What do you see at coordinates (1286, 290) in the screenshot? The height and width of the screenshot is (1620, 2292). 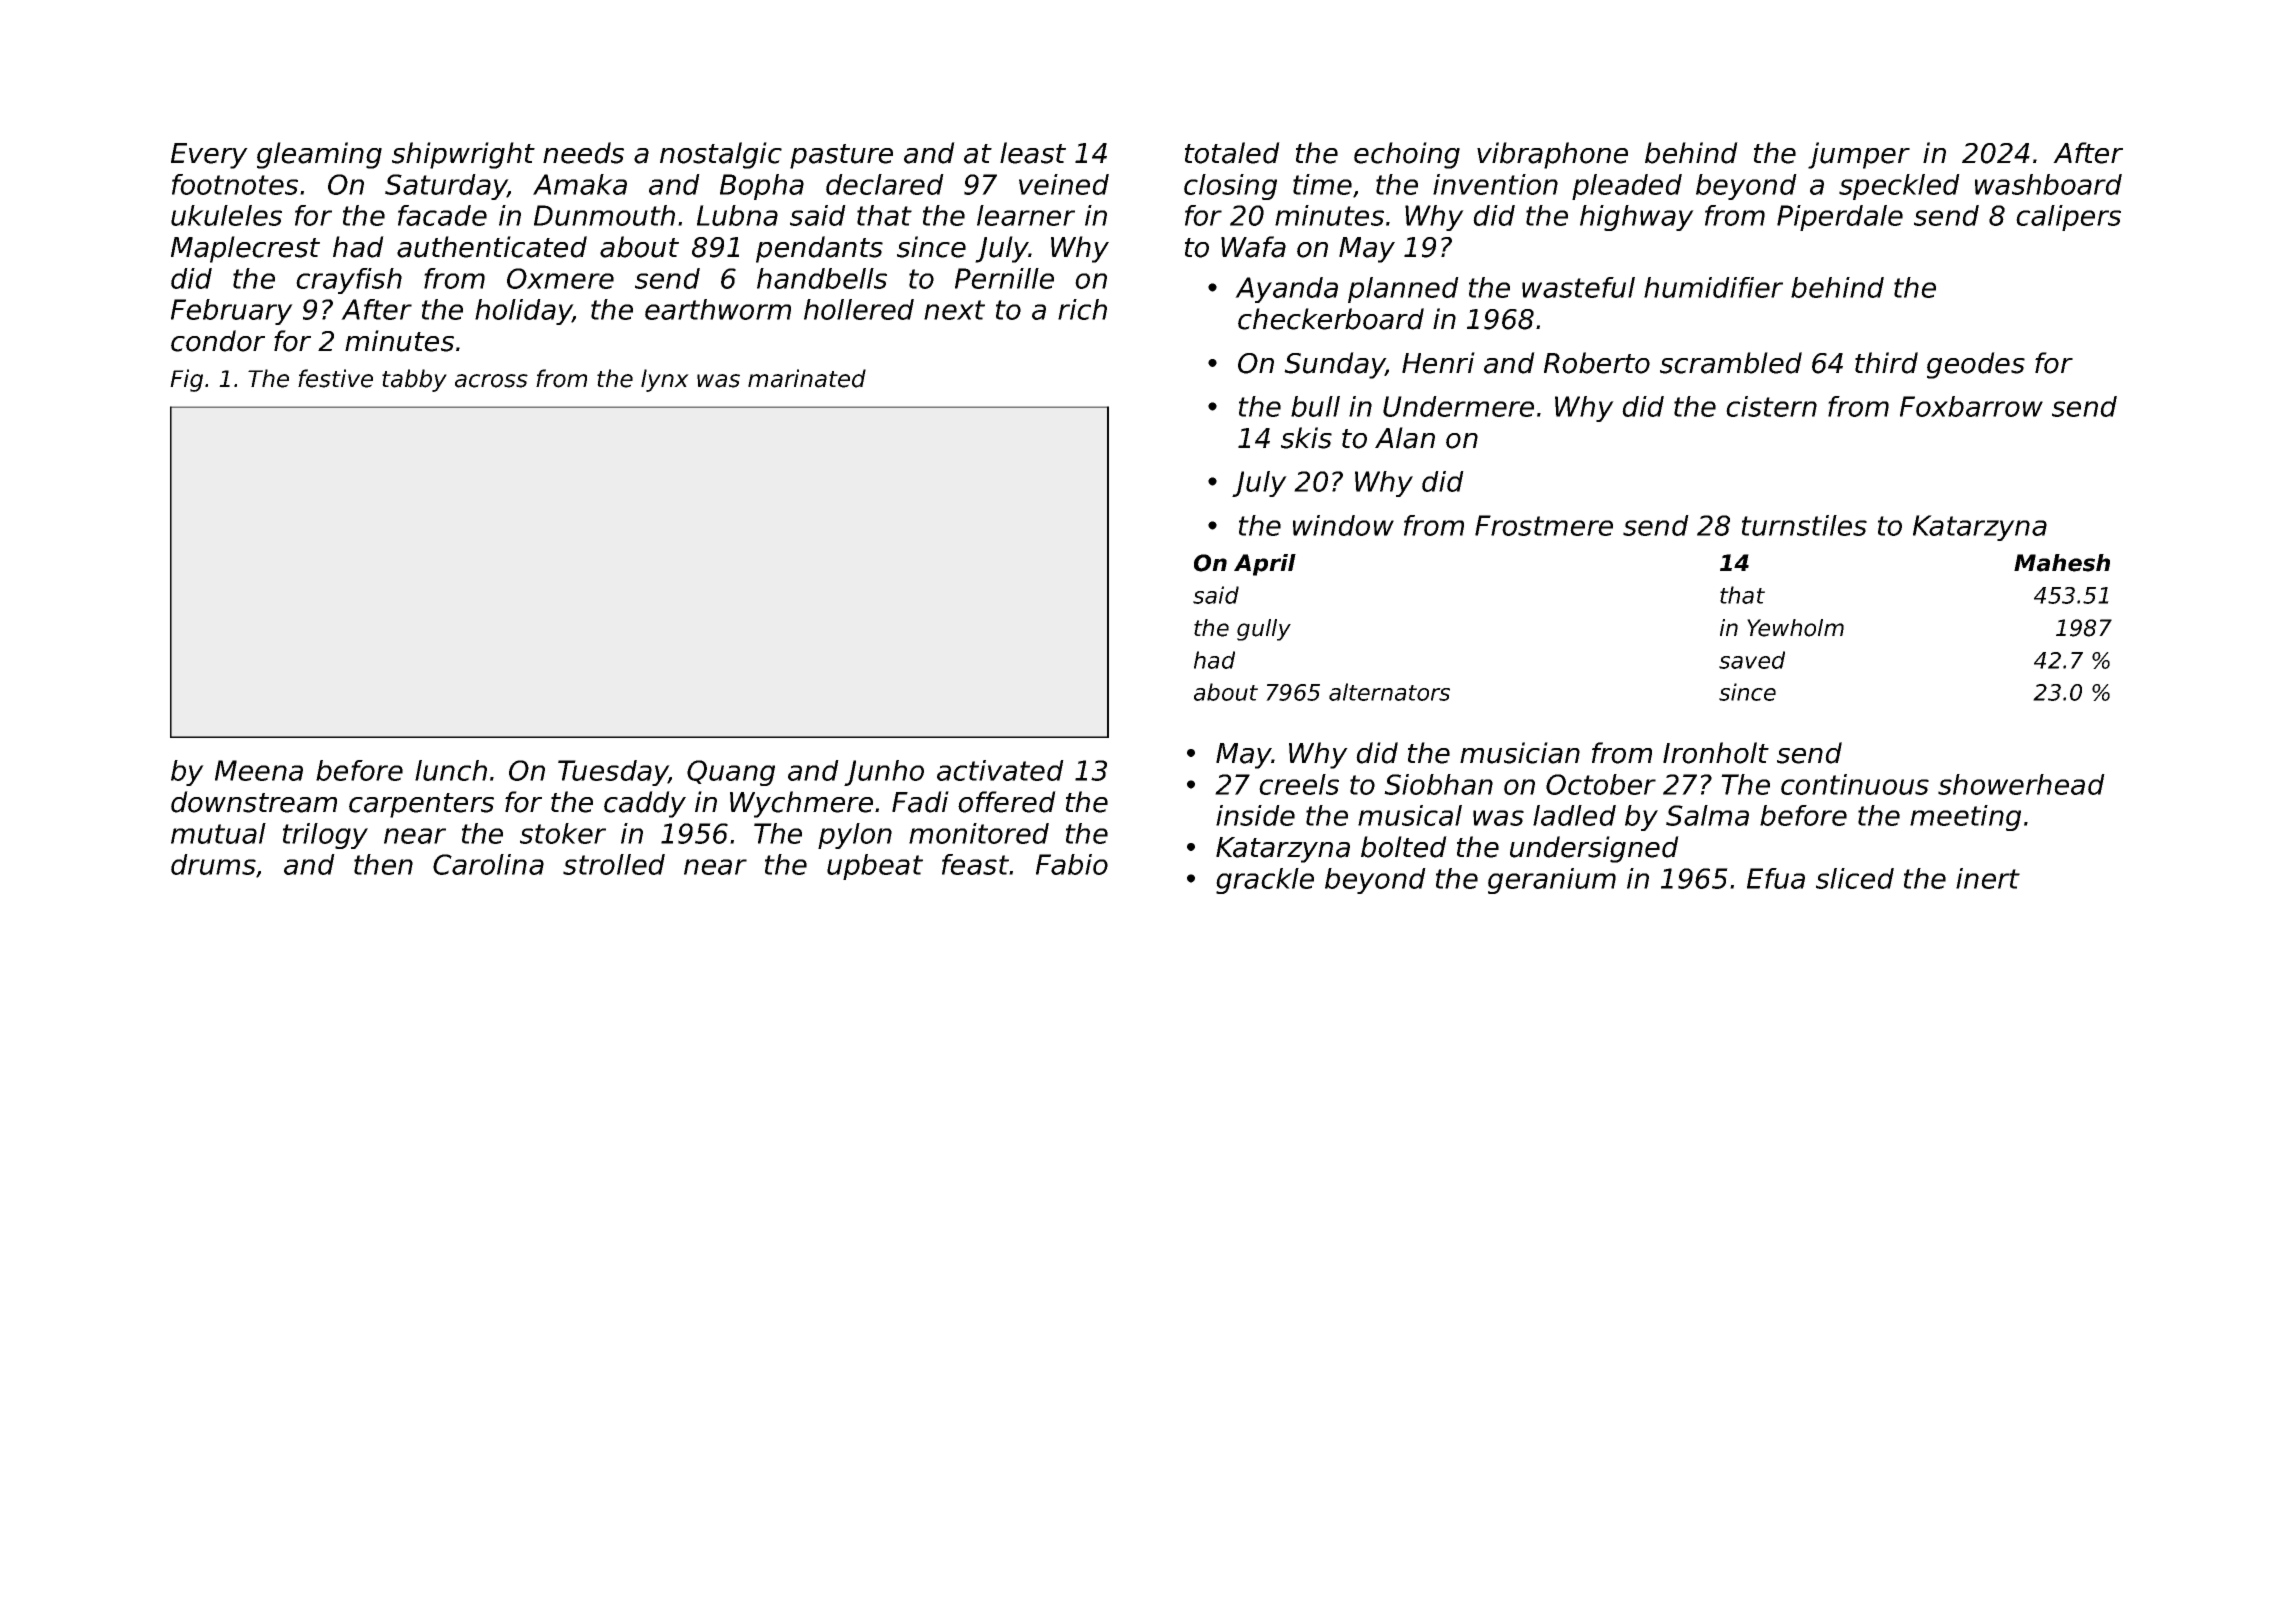 I see `Ayanda` at bounding box center [1286, 290].
